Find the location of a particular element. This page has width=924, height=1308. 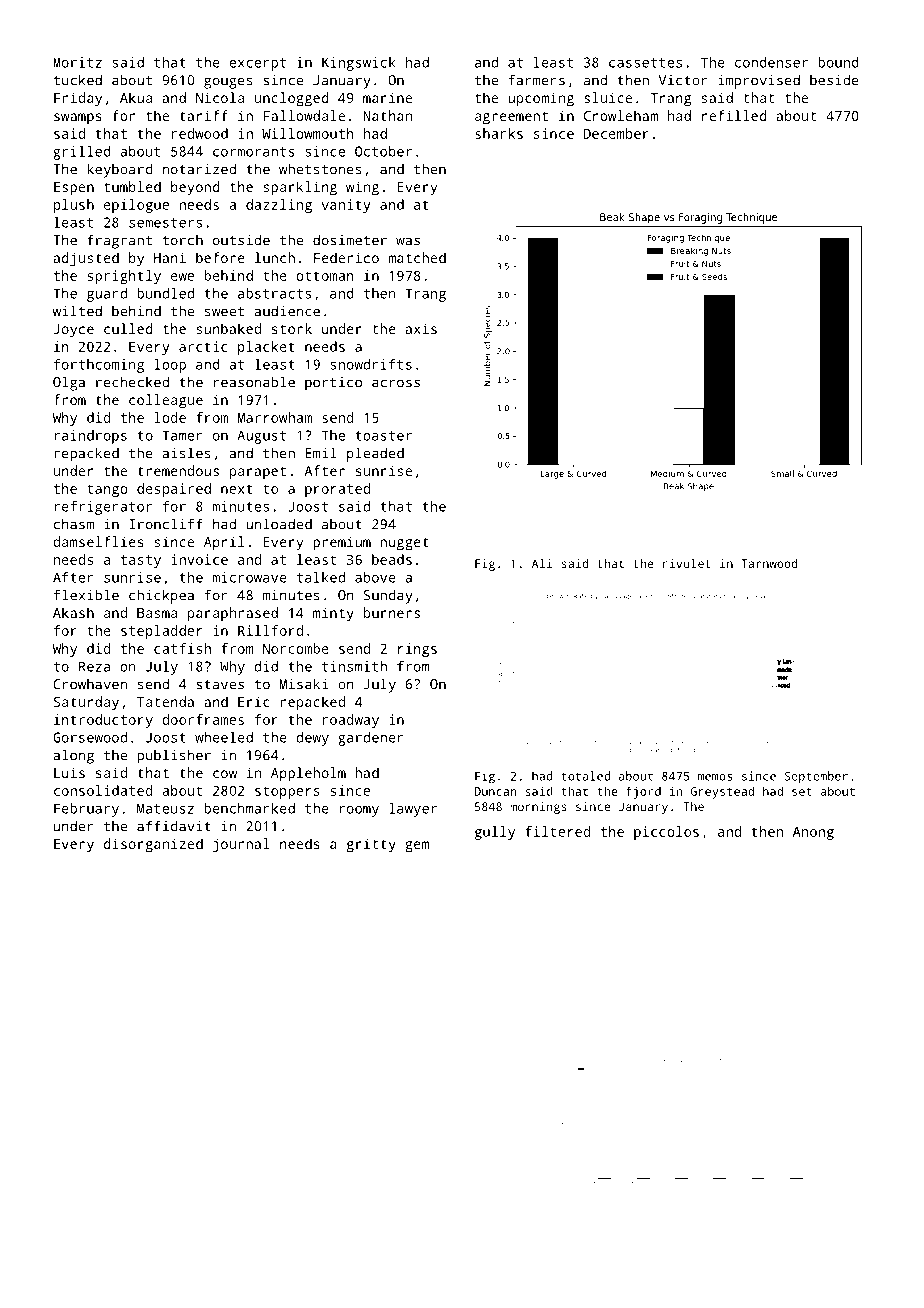

bound is located at coordinates (838, 62).
